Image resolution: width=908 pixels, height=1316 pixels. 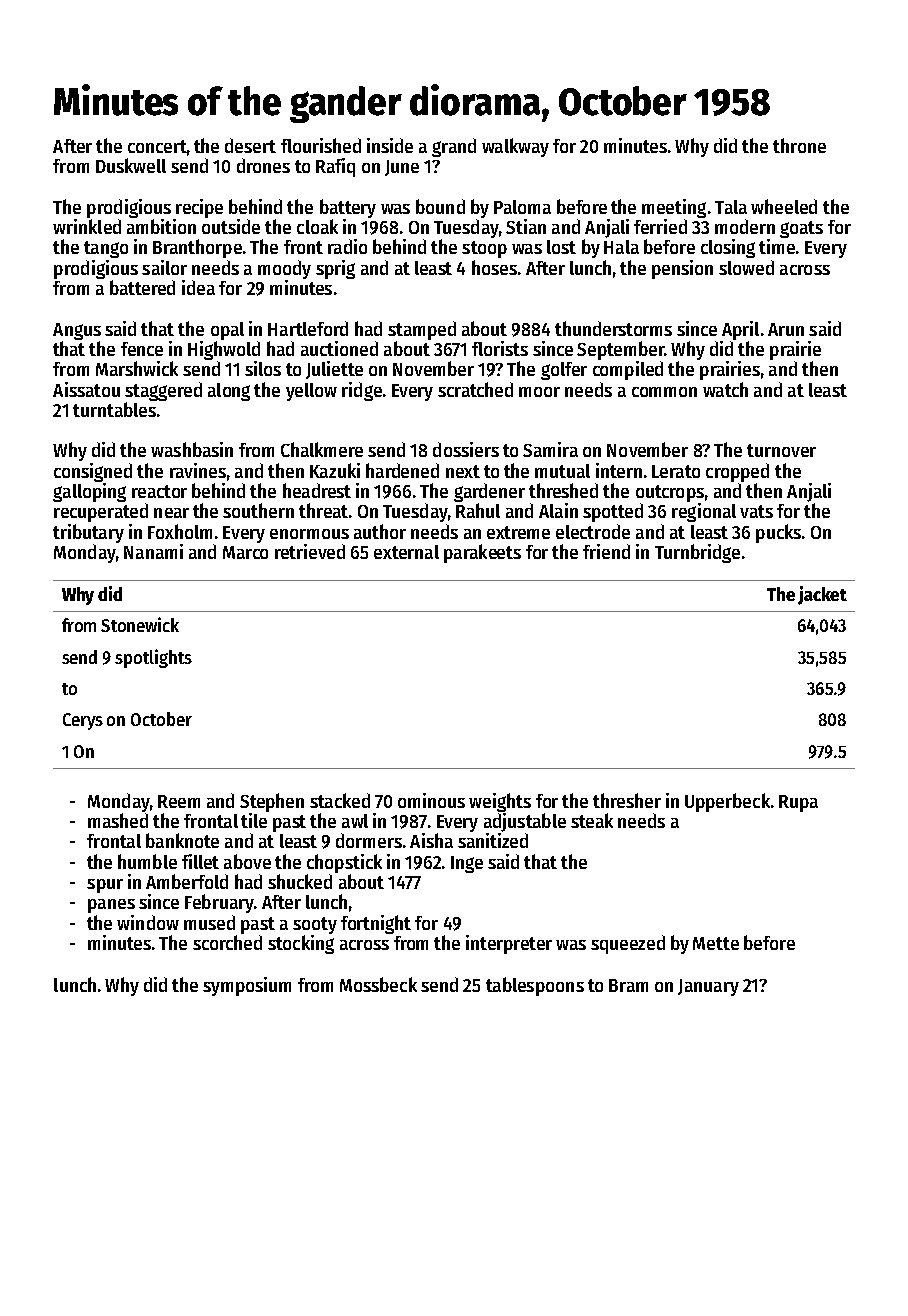 What do you see at coordinates (88, 533) in the image?
I see `tributary` at bounding box center [88, 533].
